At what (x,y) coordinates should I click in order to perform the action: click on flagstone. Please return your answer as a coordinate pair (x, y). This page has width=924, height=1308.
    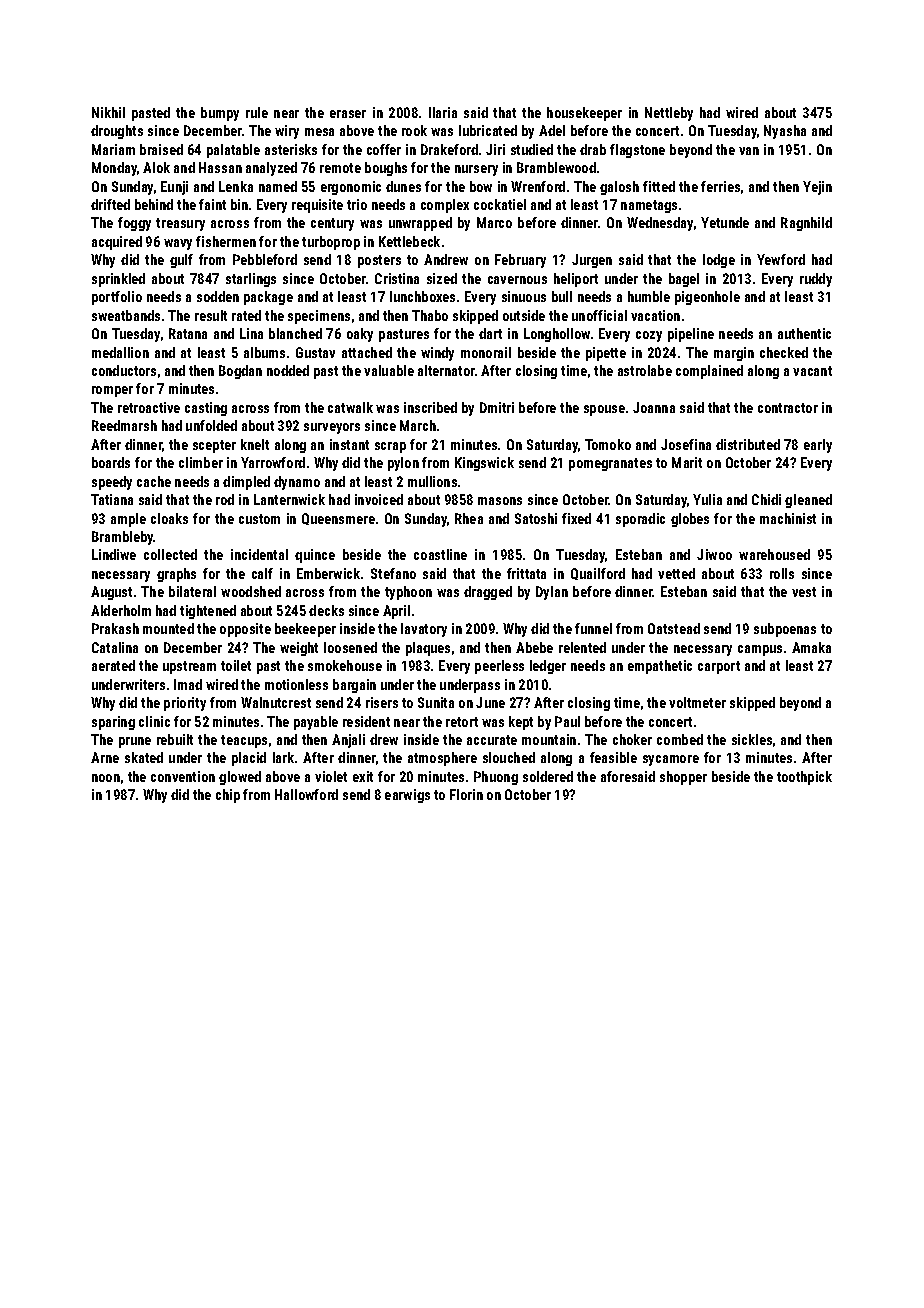
    Looking at the image, I should click on (637, 151).
